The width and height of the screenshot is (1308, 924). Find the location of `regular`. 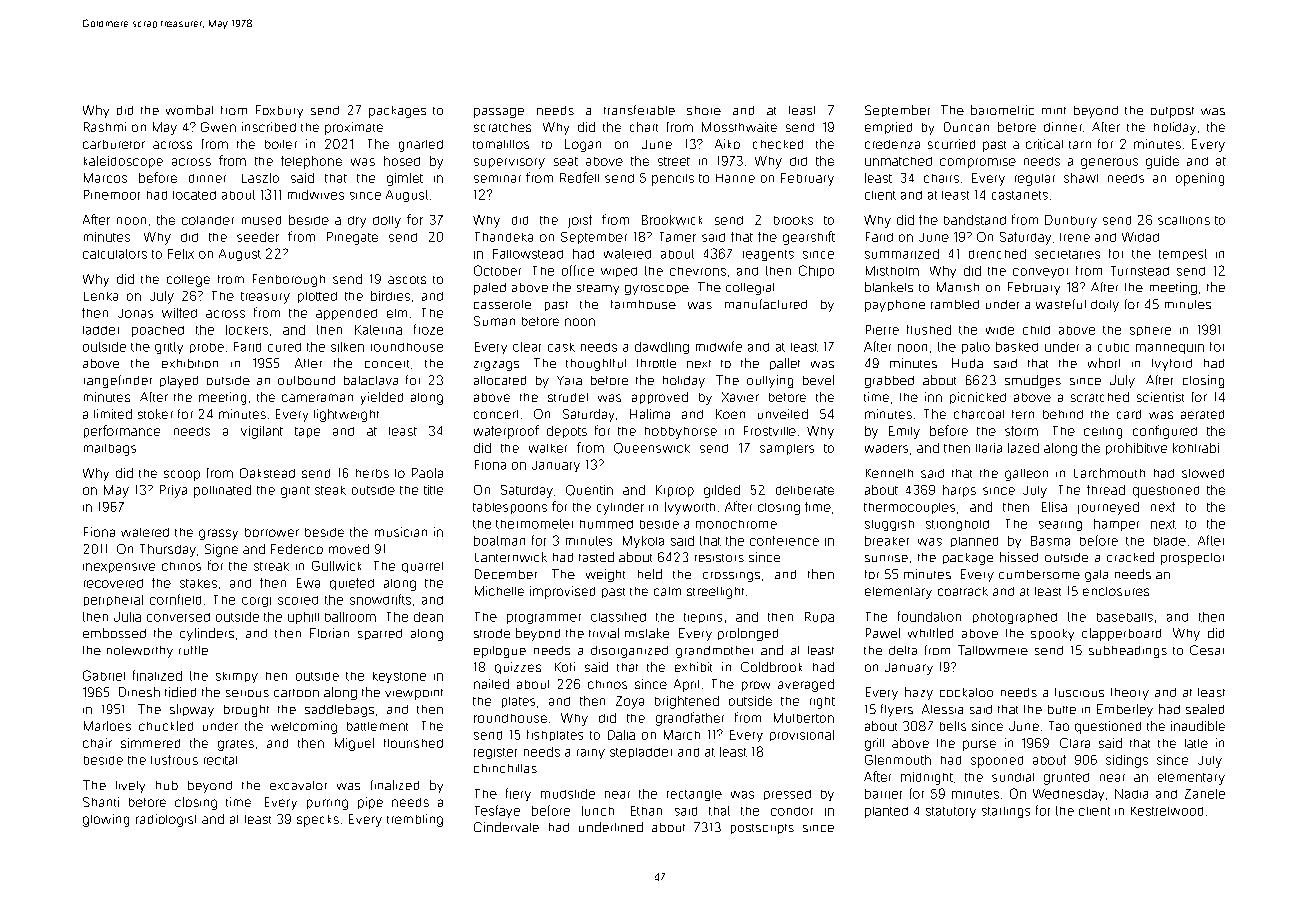

regular is located at coordinates (1035, 180).
